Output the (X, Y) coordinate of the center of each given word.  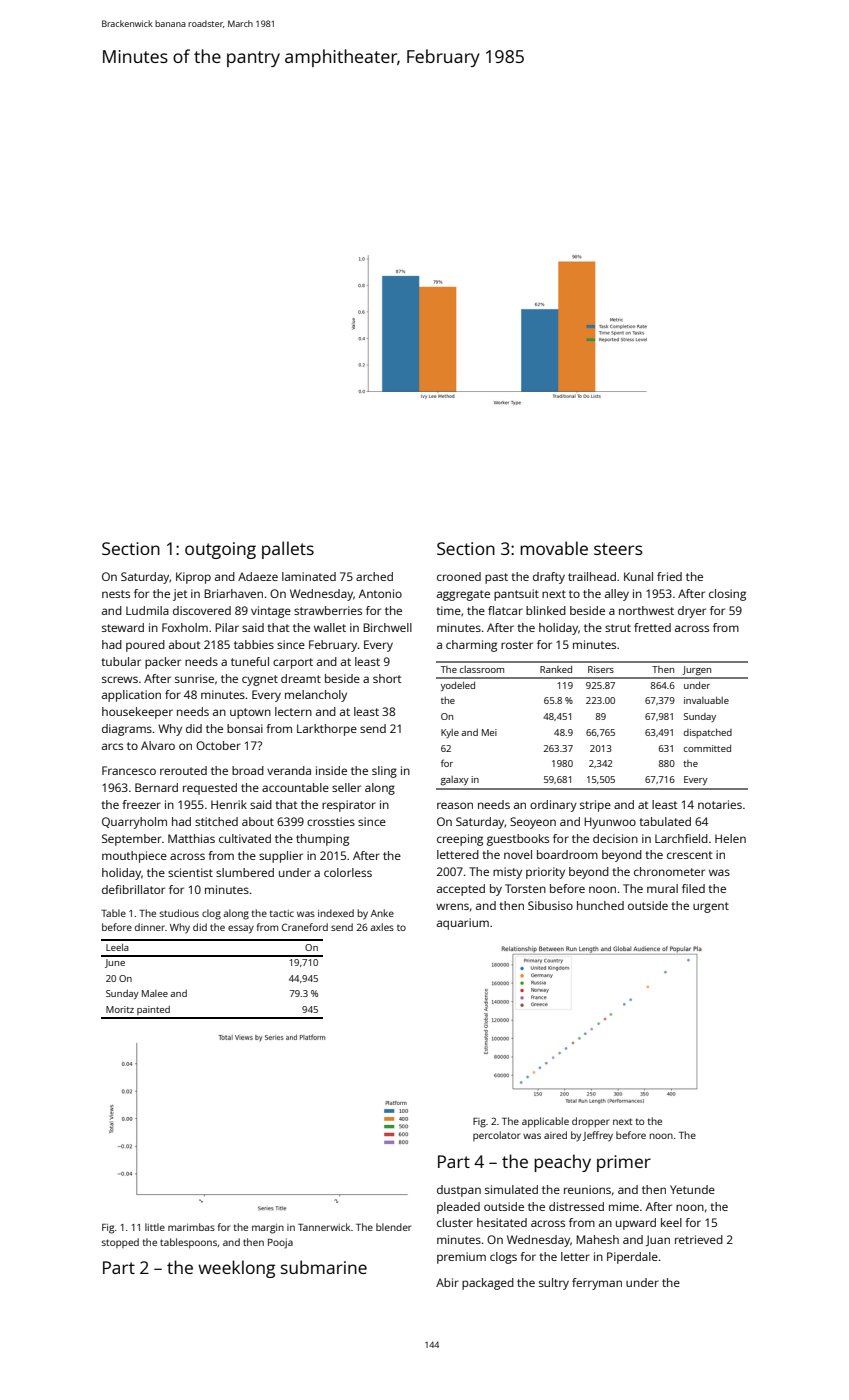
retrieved (699, 1239)
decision (615, 838)
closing (727, 595)
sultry (554, 1284)
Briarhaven (233, 593)
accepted (461, 890)
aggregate (463, 595)
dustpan (459, 1191)
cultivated (245, 838)
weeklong (236, 1269)
